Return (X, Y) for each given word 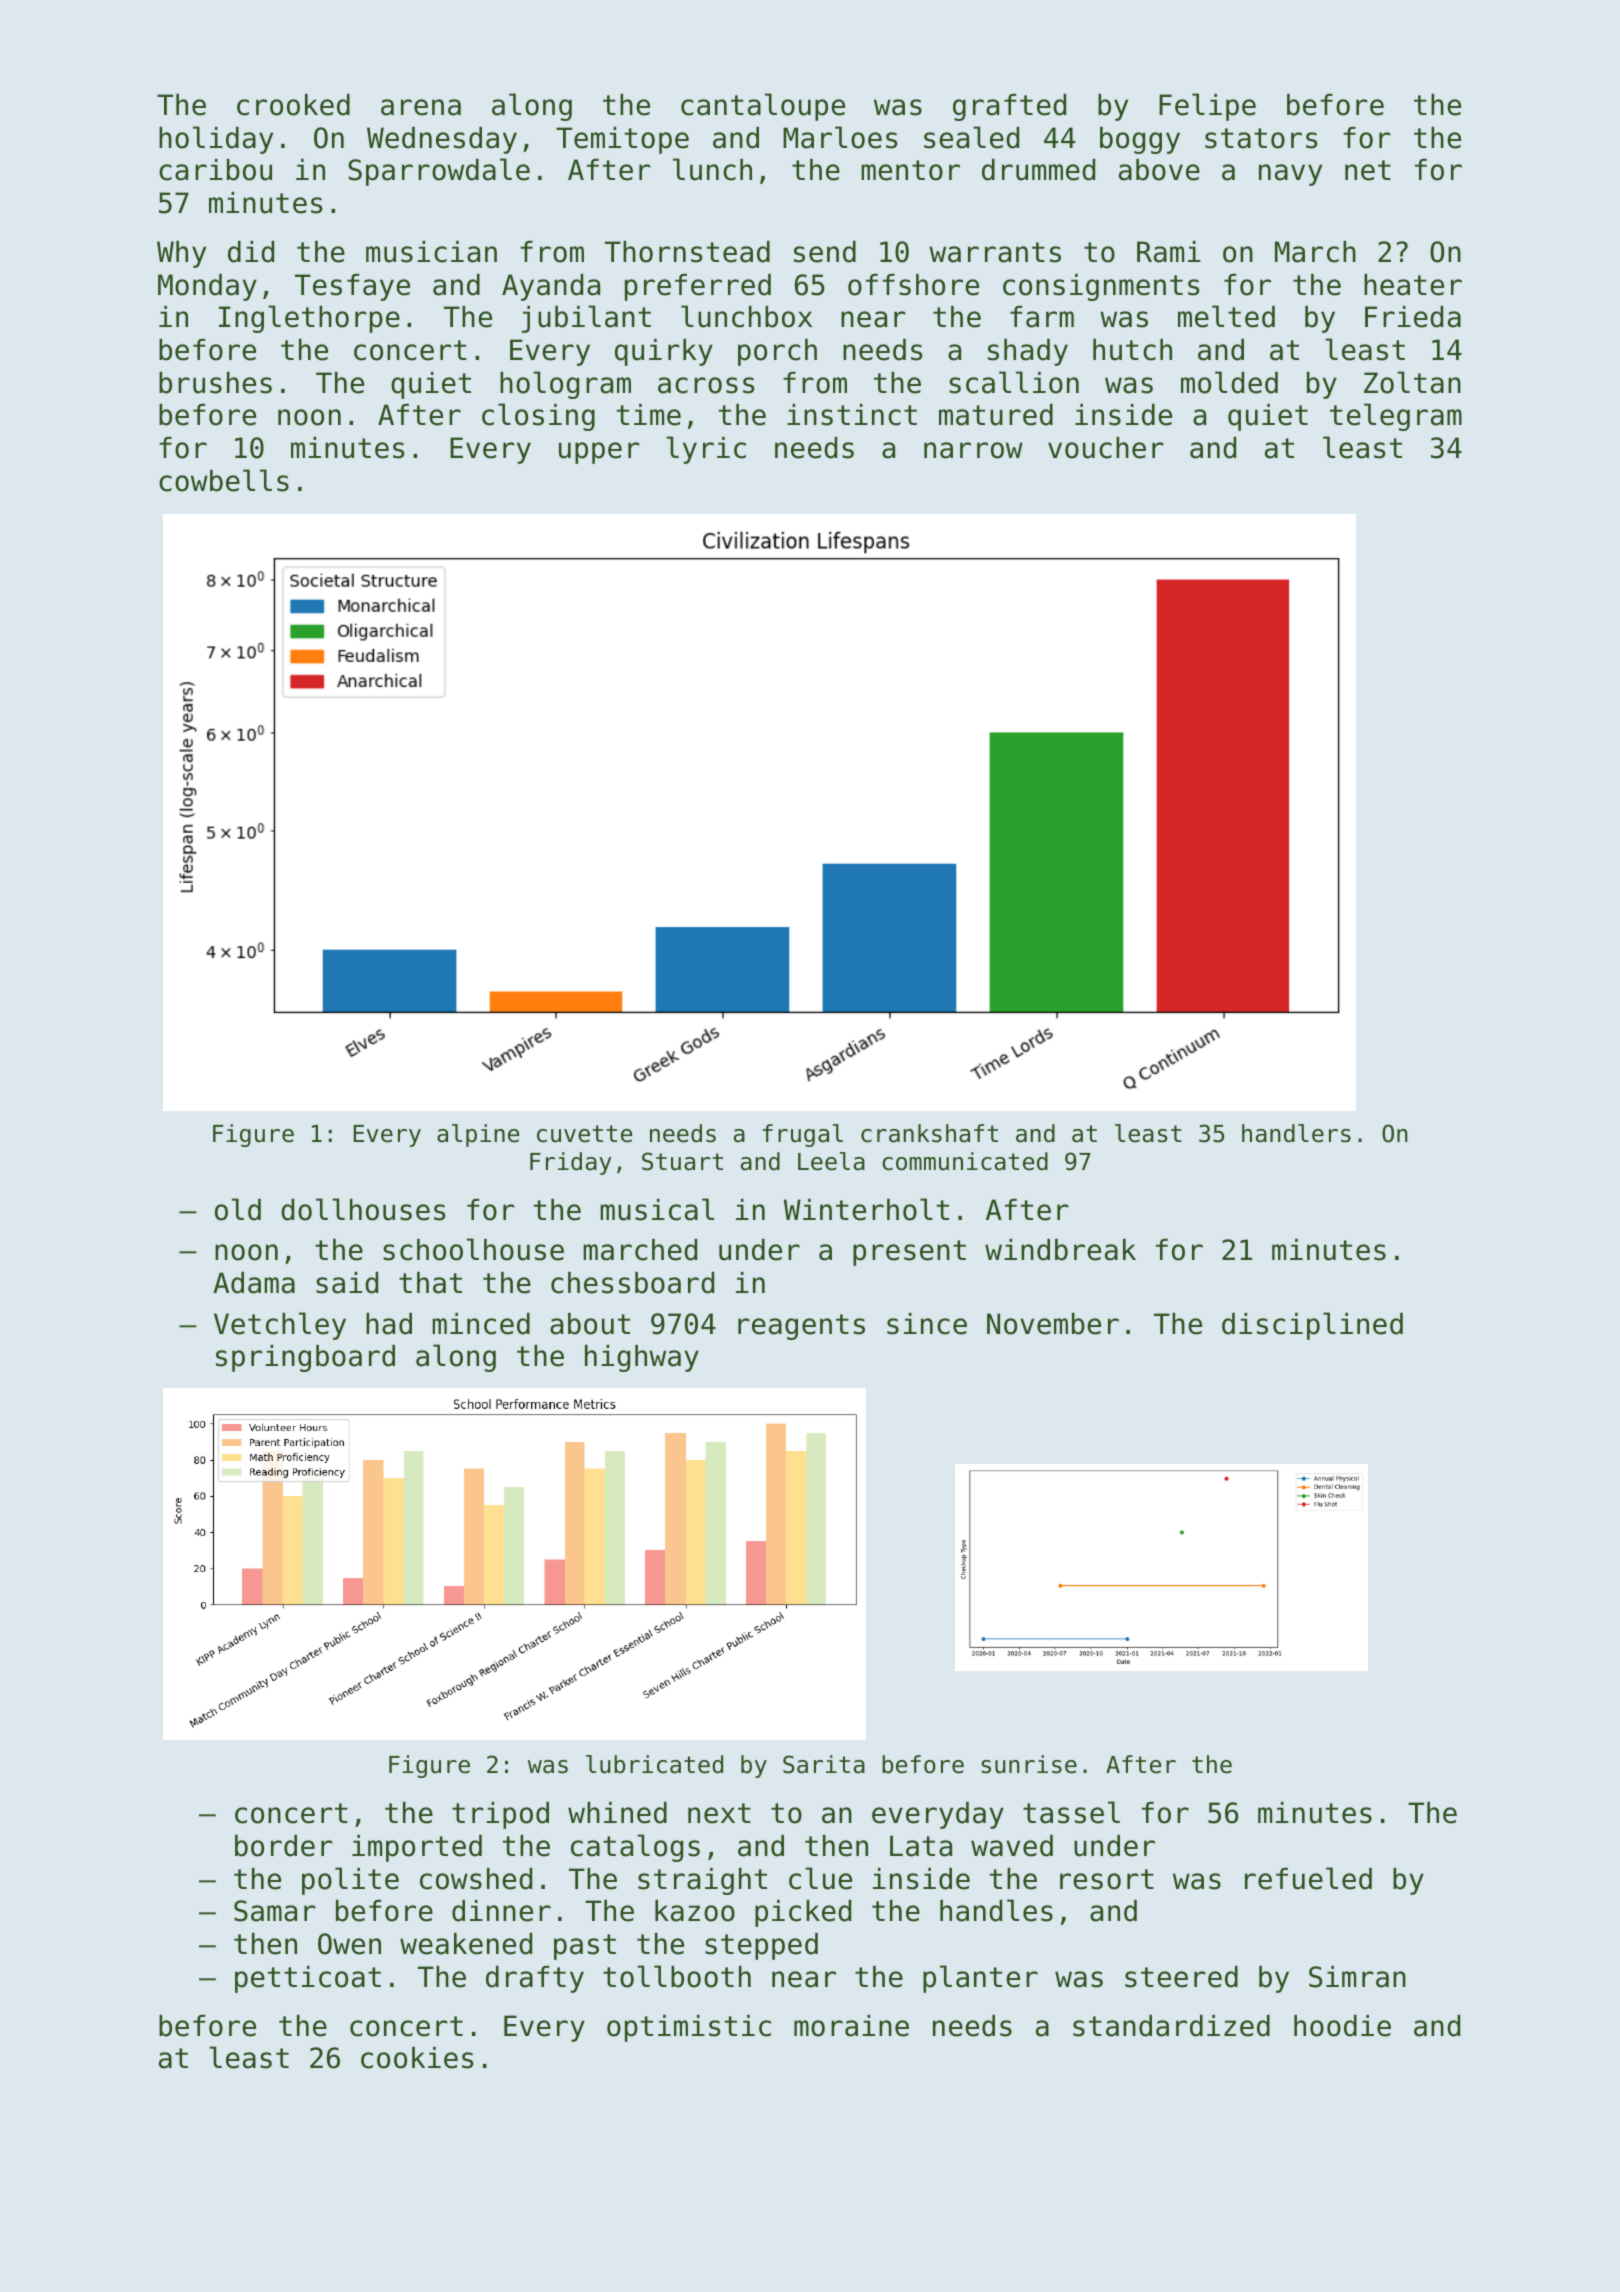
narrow (973, 450)
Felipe (1207, 107)
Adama (254, 1283)
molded (1229, 382)
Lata (921, 1846)
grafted (1009, 107)
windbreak (1060, 1250)
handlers (1296, 1133)
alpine (478, 1135)
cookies (417, 2058)
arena (421, 107)
